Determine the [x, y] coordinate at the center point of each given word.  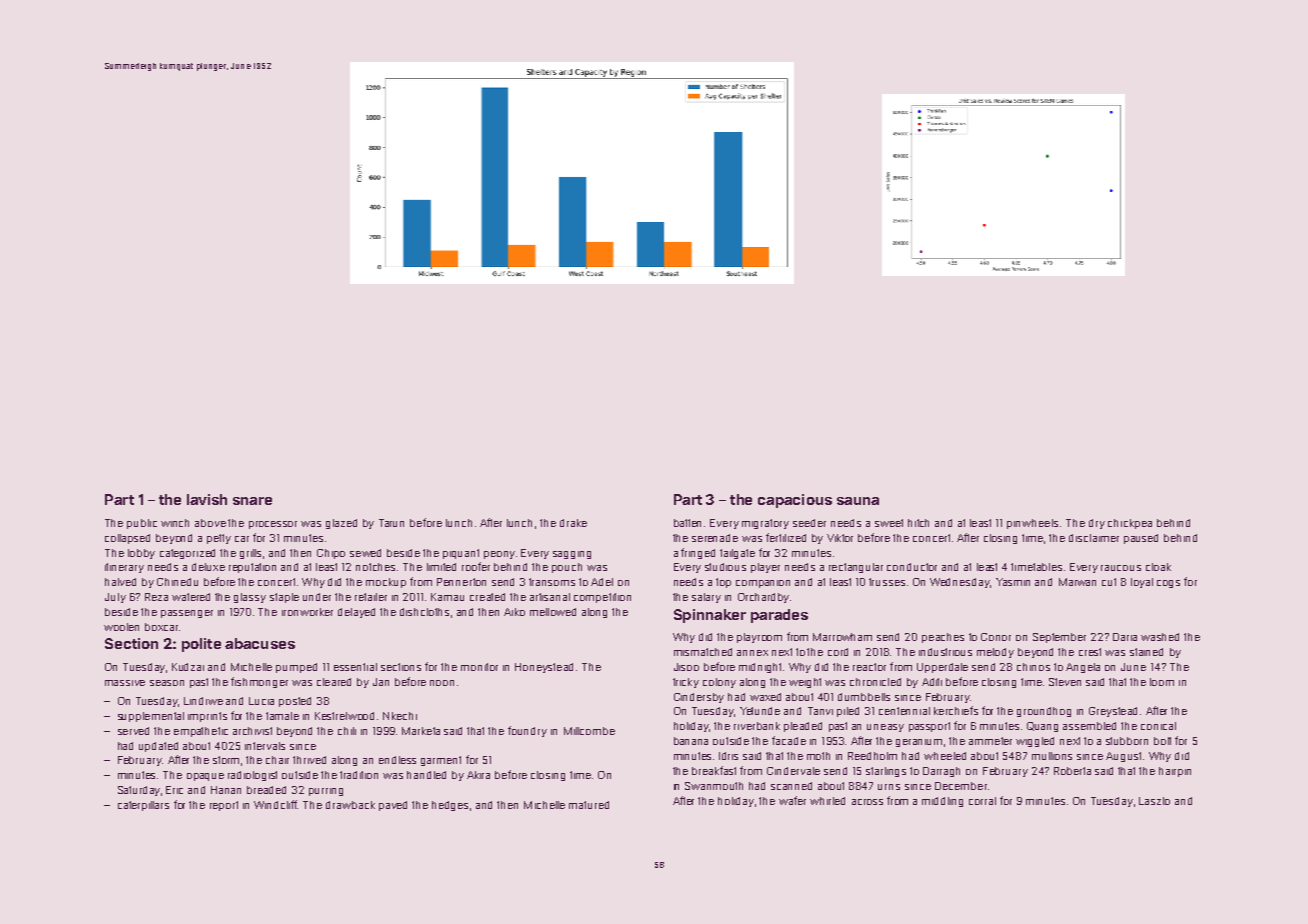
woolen [121, 627]
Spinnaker [710, 616]
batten [687, 523]
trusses [887, 582]
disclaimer [1094, 538]
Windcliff [275, 804]
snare [252, 501]
